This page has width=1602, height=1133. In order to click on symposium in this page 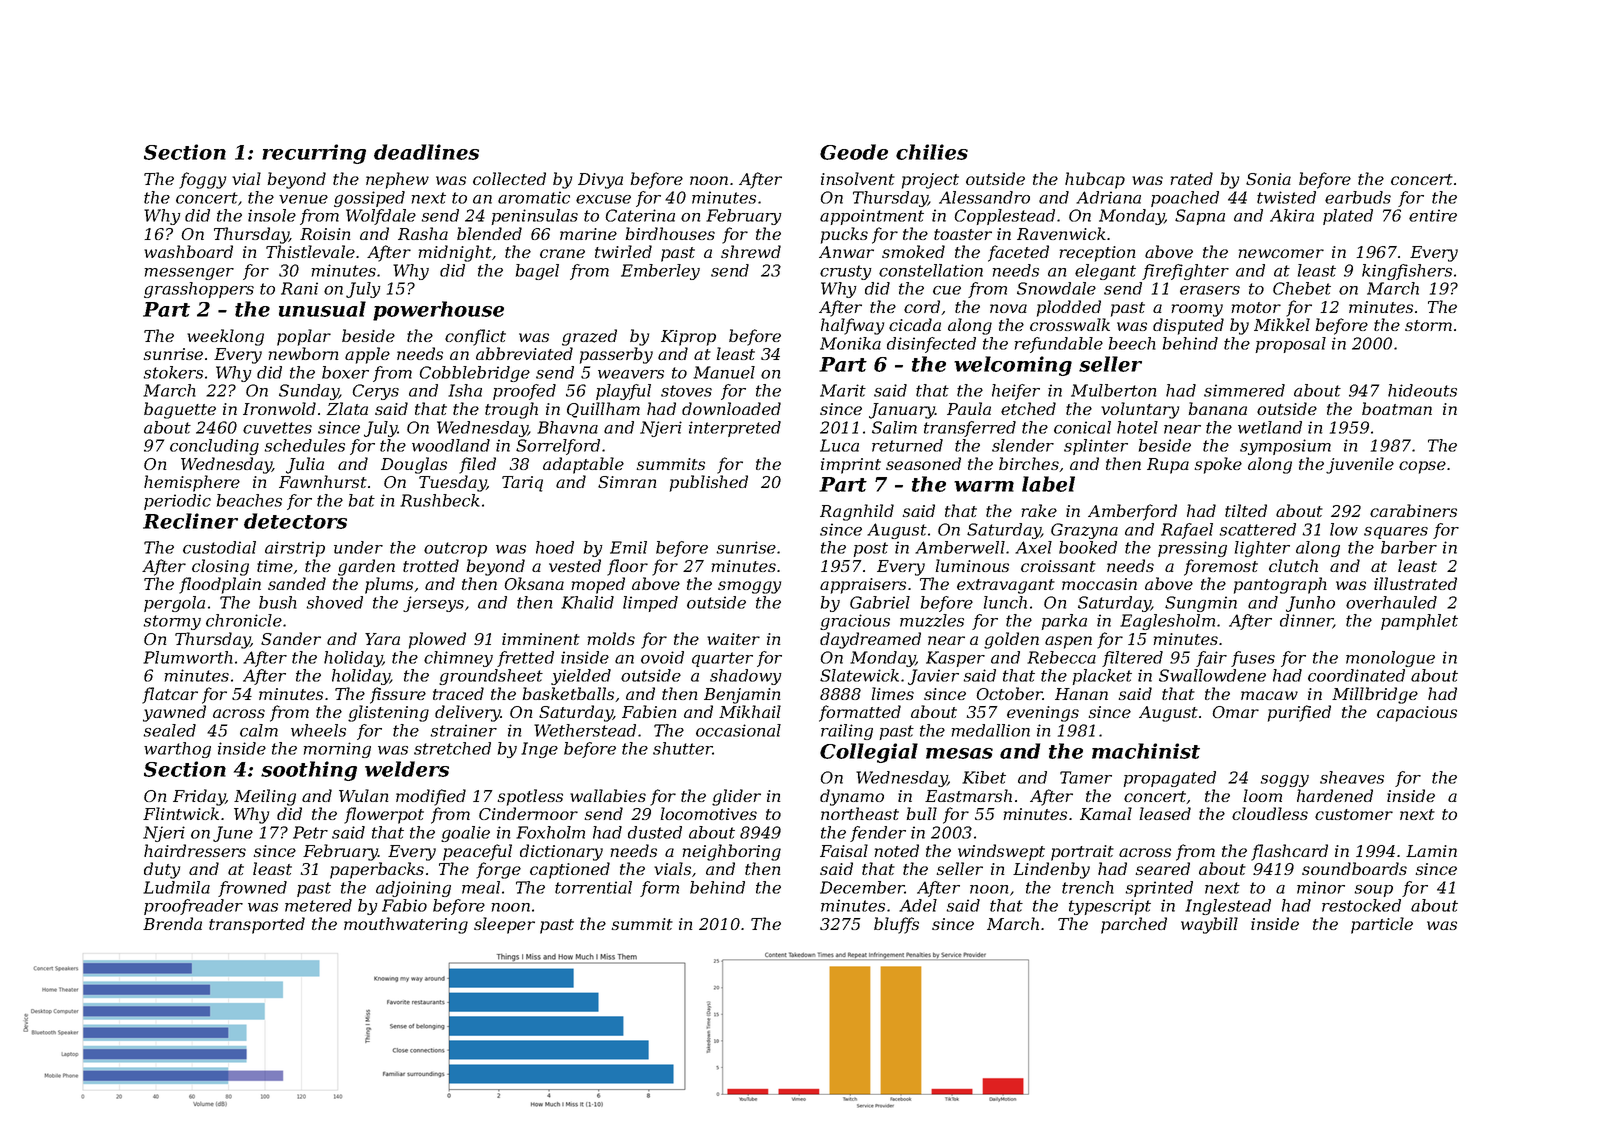, I will do `click(1285, 447)`.
